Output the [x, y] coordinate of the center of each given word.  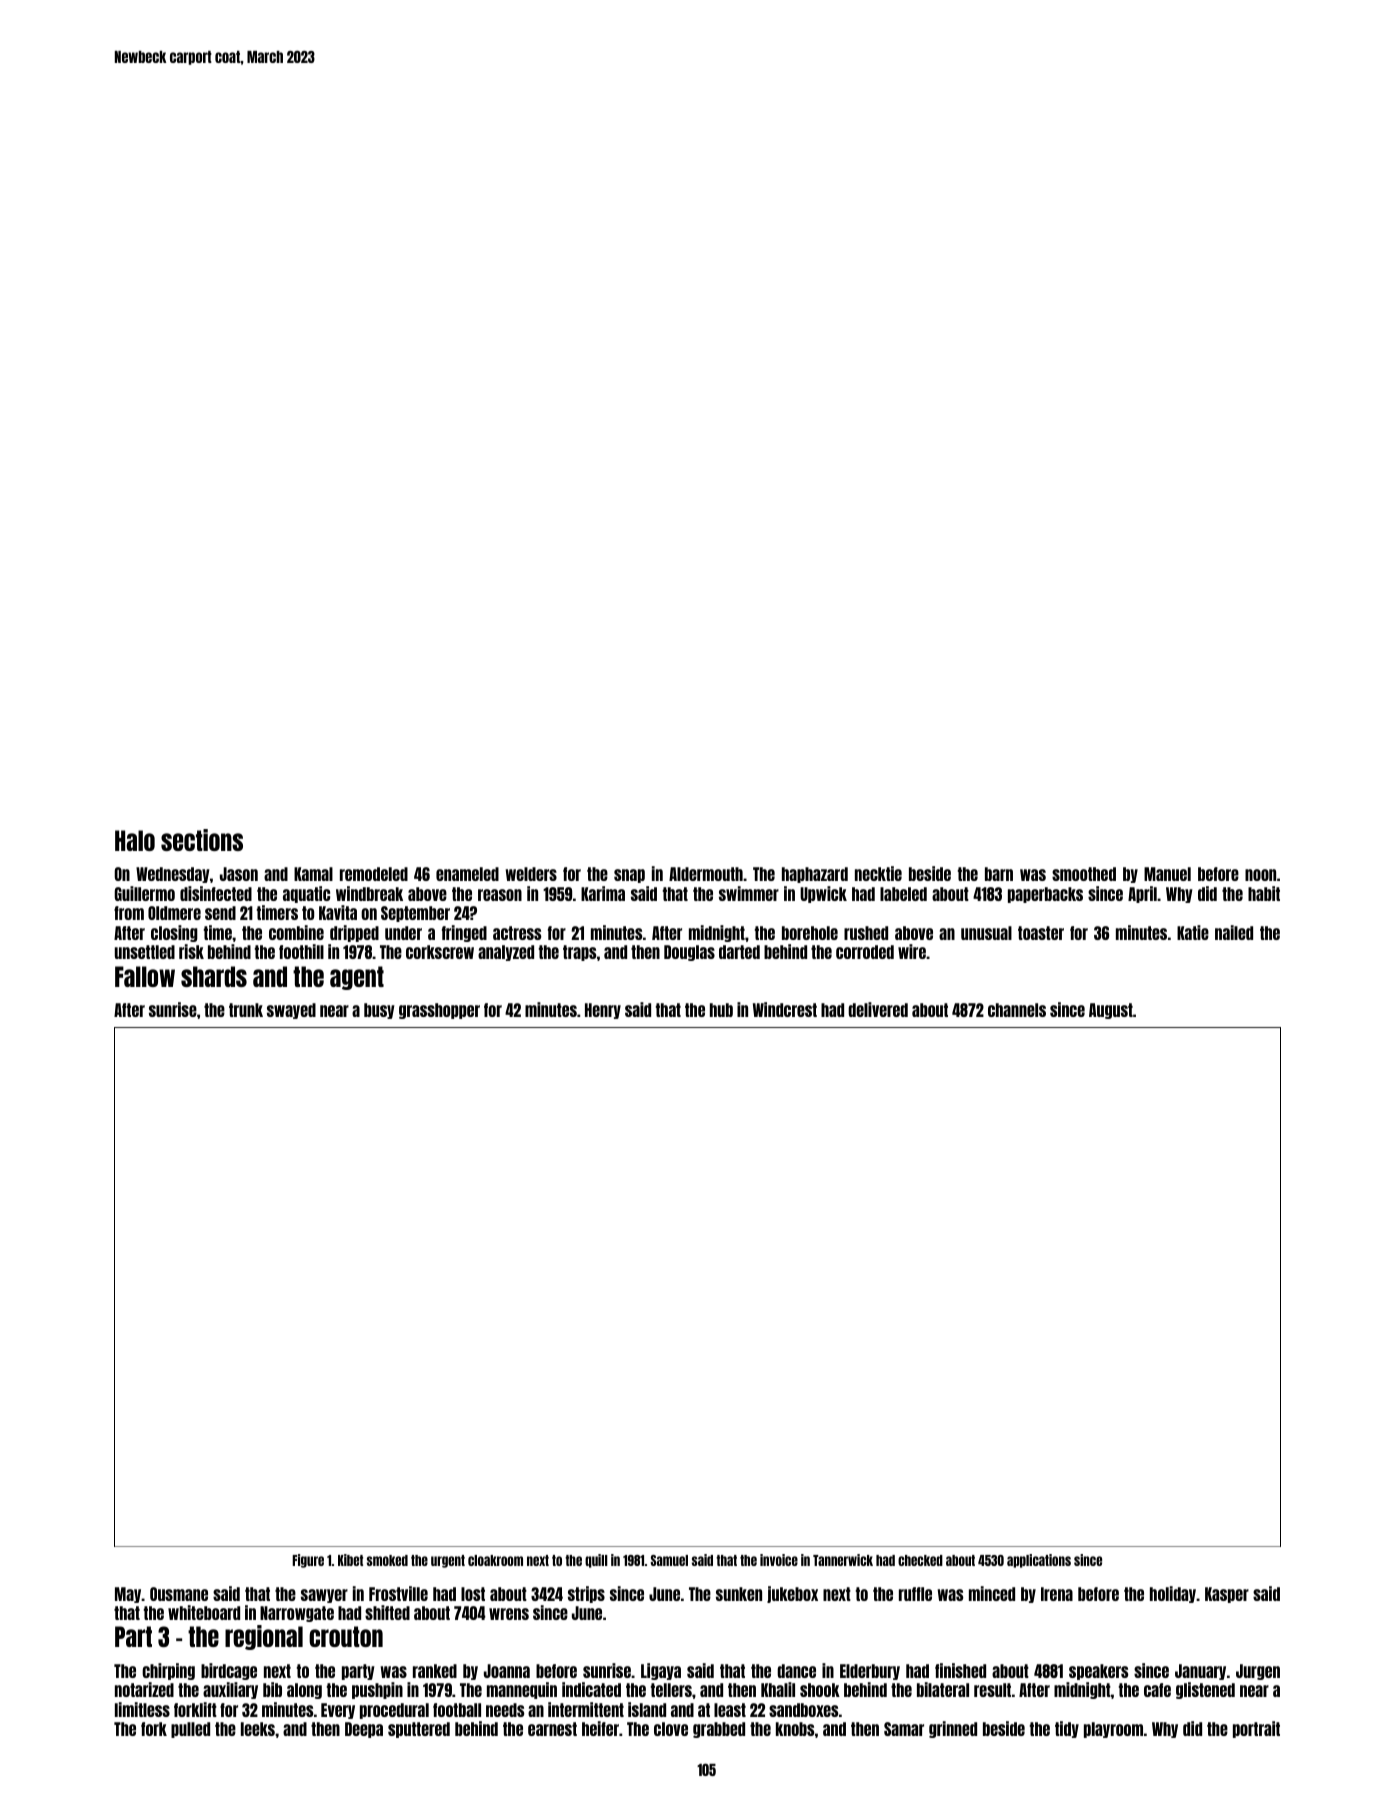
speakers [1098, 1672]
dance [796, 1671]
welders [531, 874]
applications [1039, 1561]
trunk [246, 1010]
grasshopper [439, 1011]
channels [1017, 1010]
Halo [135, 840]
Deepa [364, 1730]
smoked [387, 1560]
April [1142, 894]
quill [596, 1561]
